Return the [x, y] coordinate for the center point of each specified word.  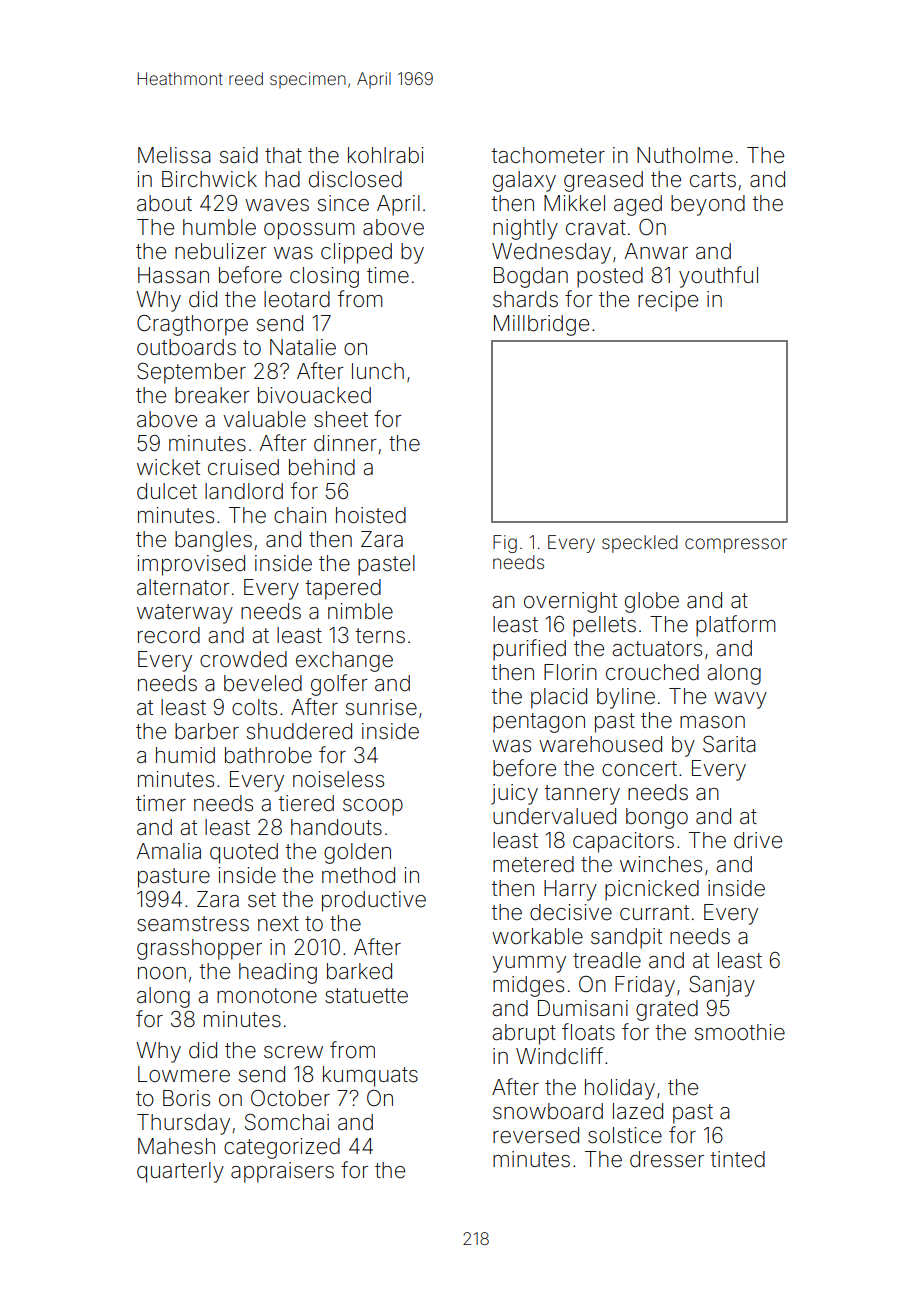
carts [713, 180]
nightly [525, 229]
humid [185, 755]
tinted [738, 1159]
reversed [536, 1135]
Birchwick [209, 179]
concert [639, 769]
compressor [736, 545]
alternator [183, 587]
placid [559, 698]
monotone [267, 996]
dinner [345, 443]
